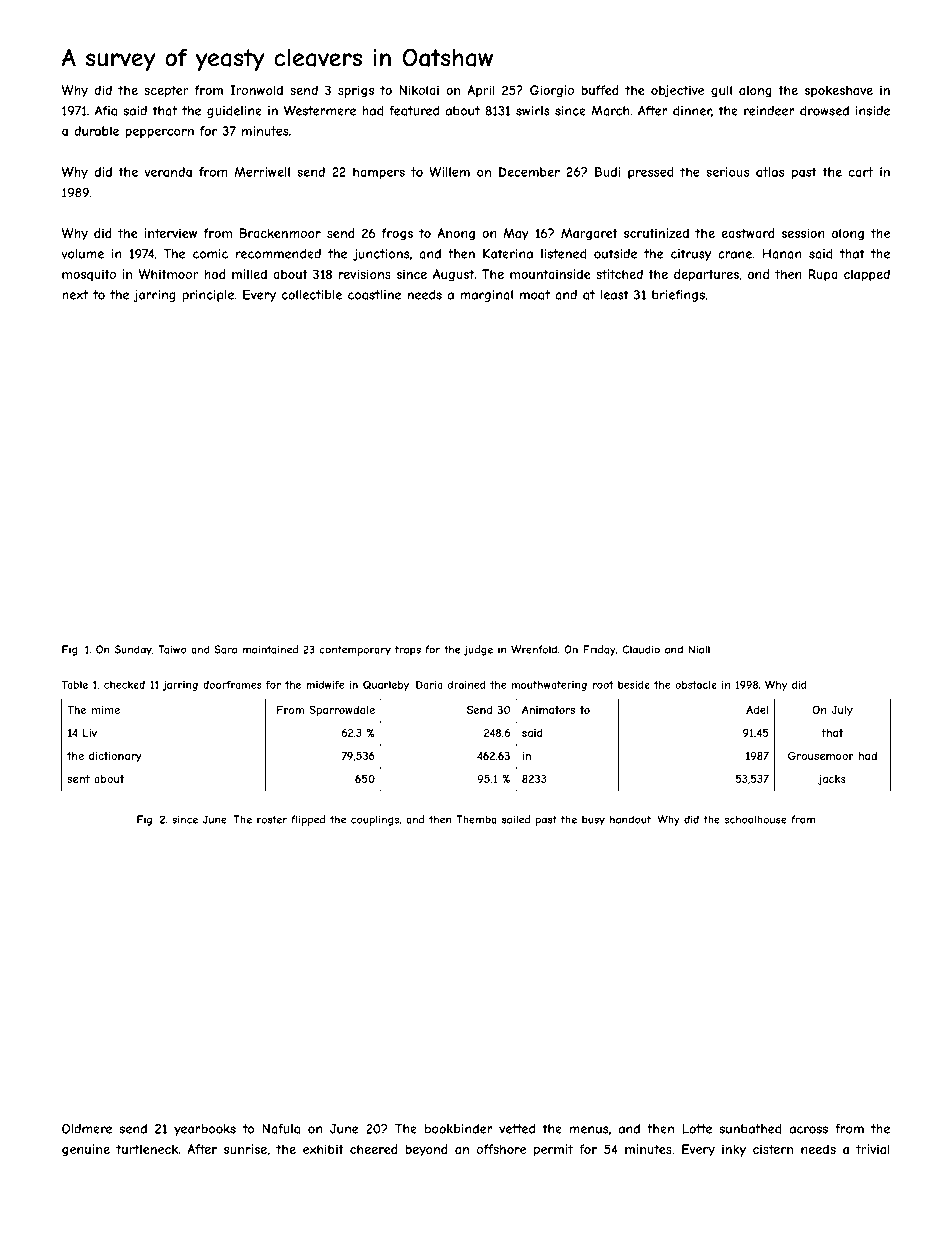  I want to click on moat, so click(535, 295).
